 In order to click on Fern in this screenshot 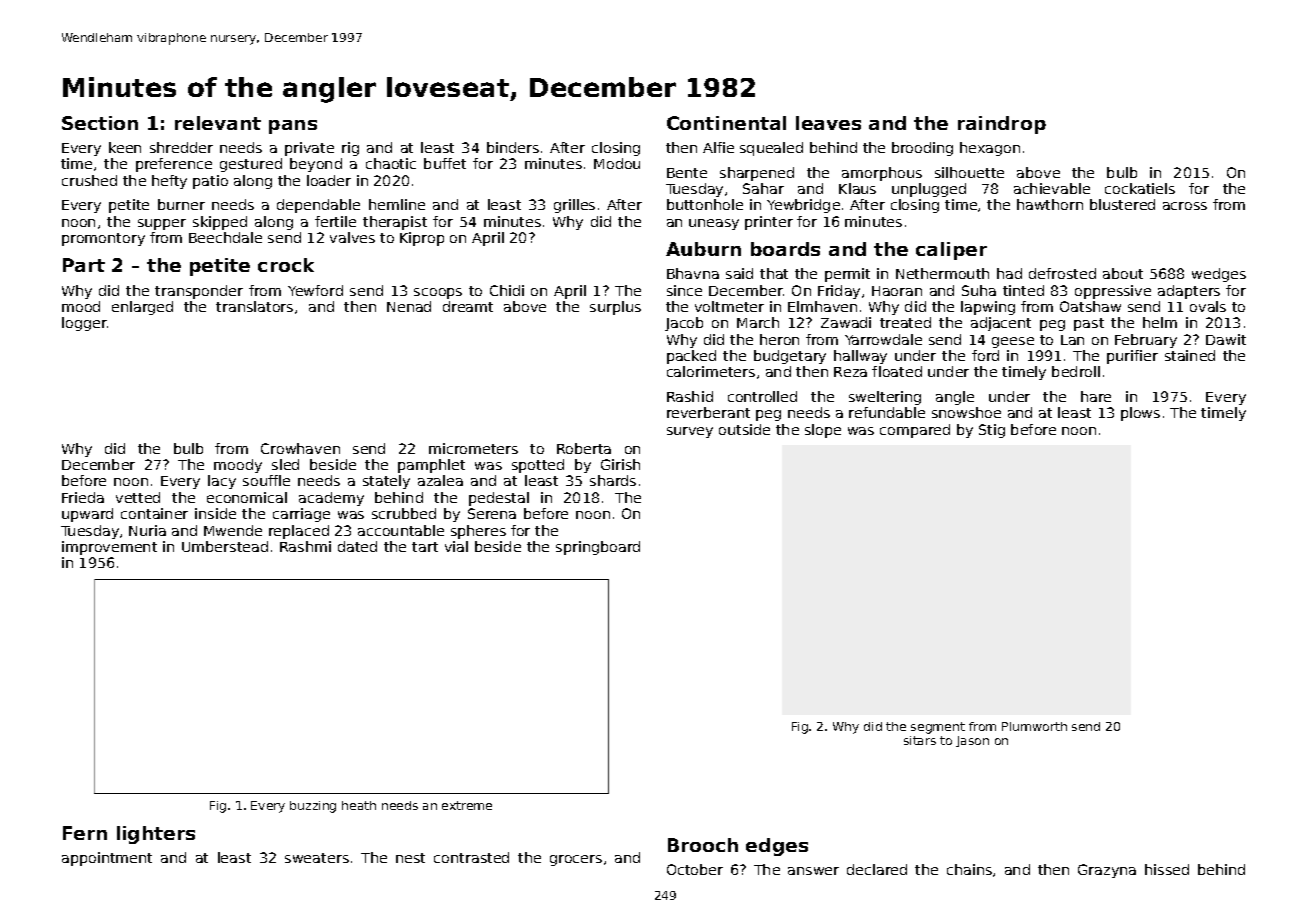, I will do `click(85, 833)`.
